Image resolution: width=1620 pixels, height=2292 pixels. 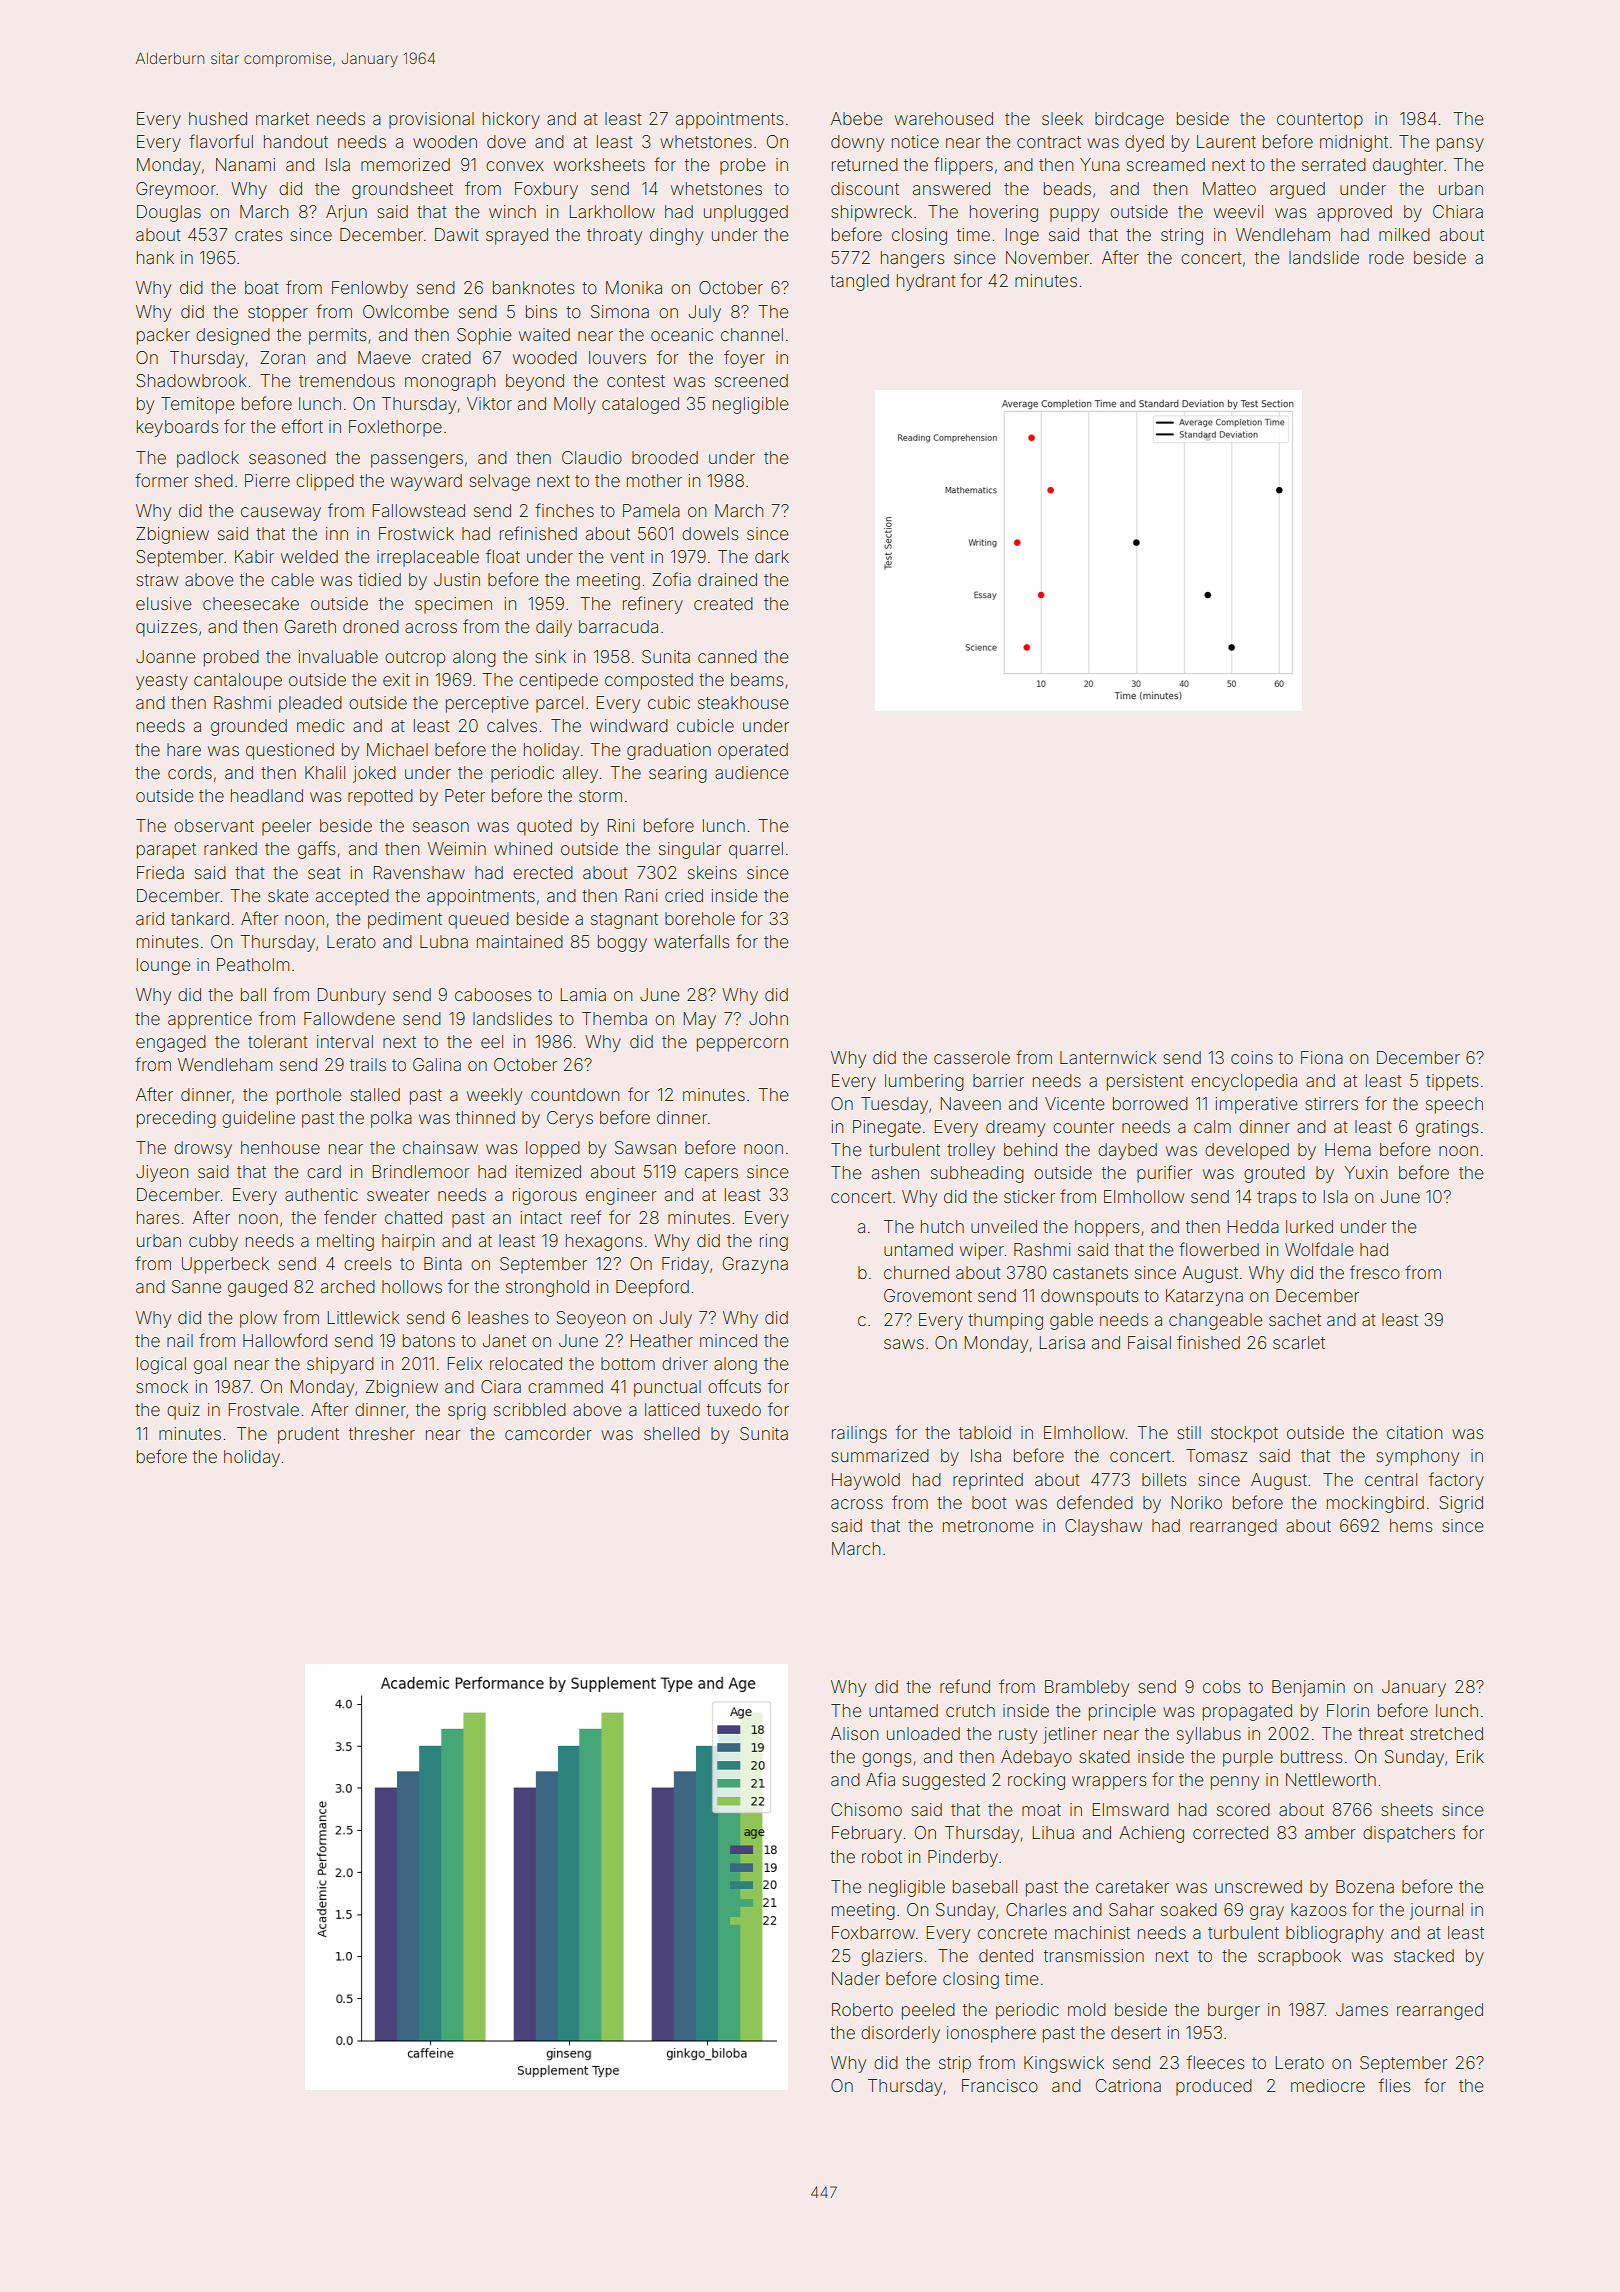 I want to click on daily, so click(x=554, y=628).
